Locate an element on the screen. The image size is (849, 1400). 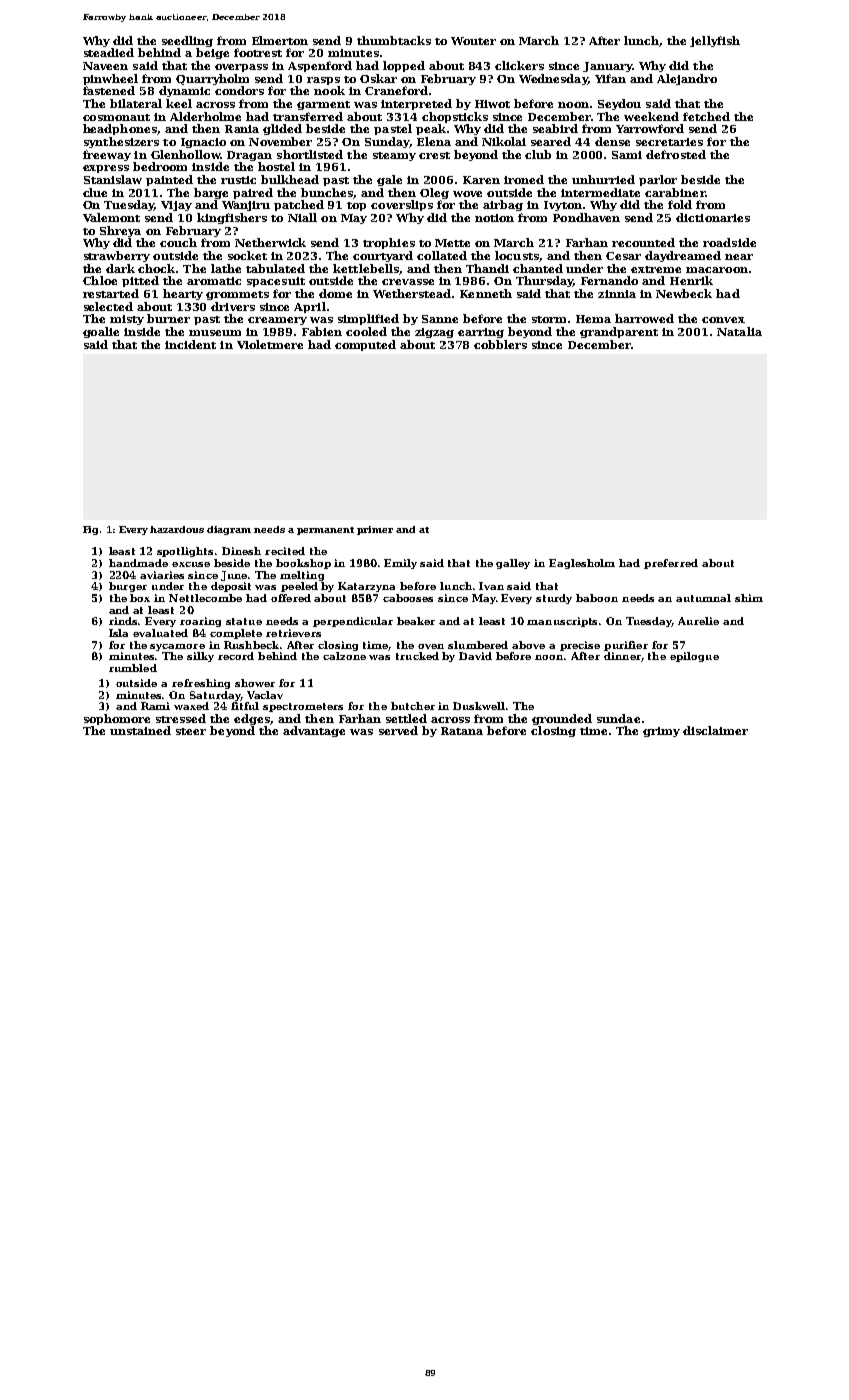
record is located at coordinates (236, 656).
